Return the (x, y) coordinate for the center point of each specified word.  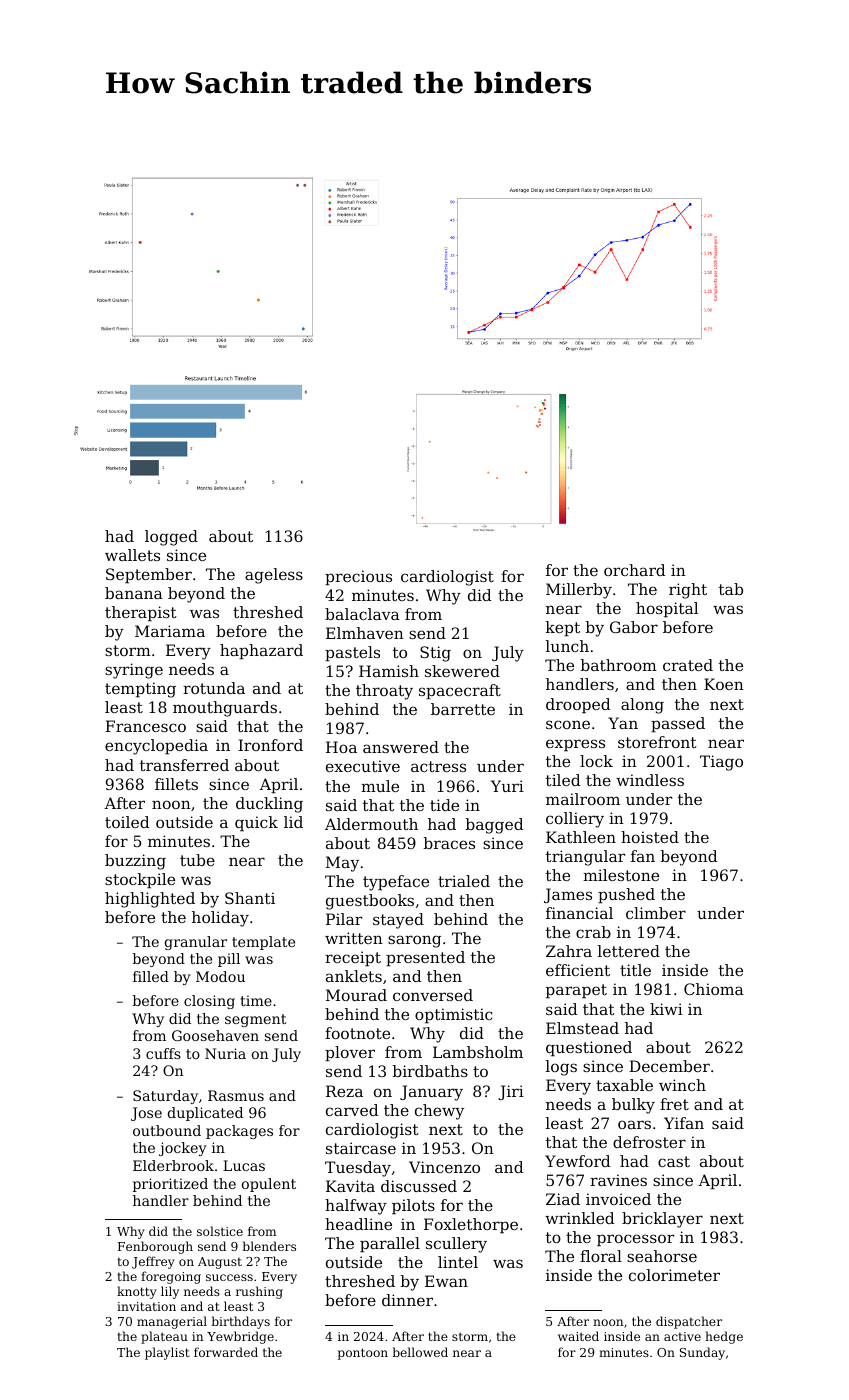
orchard (634, 570)
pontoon (363, 1354)
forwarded (226, 1352)
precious (358, 578)
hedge (724, 1337)
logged (171, 538)
